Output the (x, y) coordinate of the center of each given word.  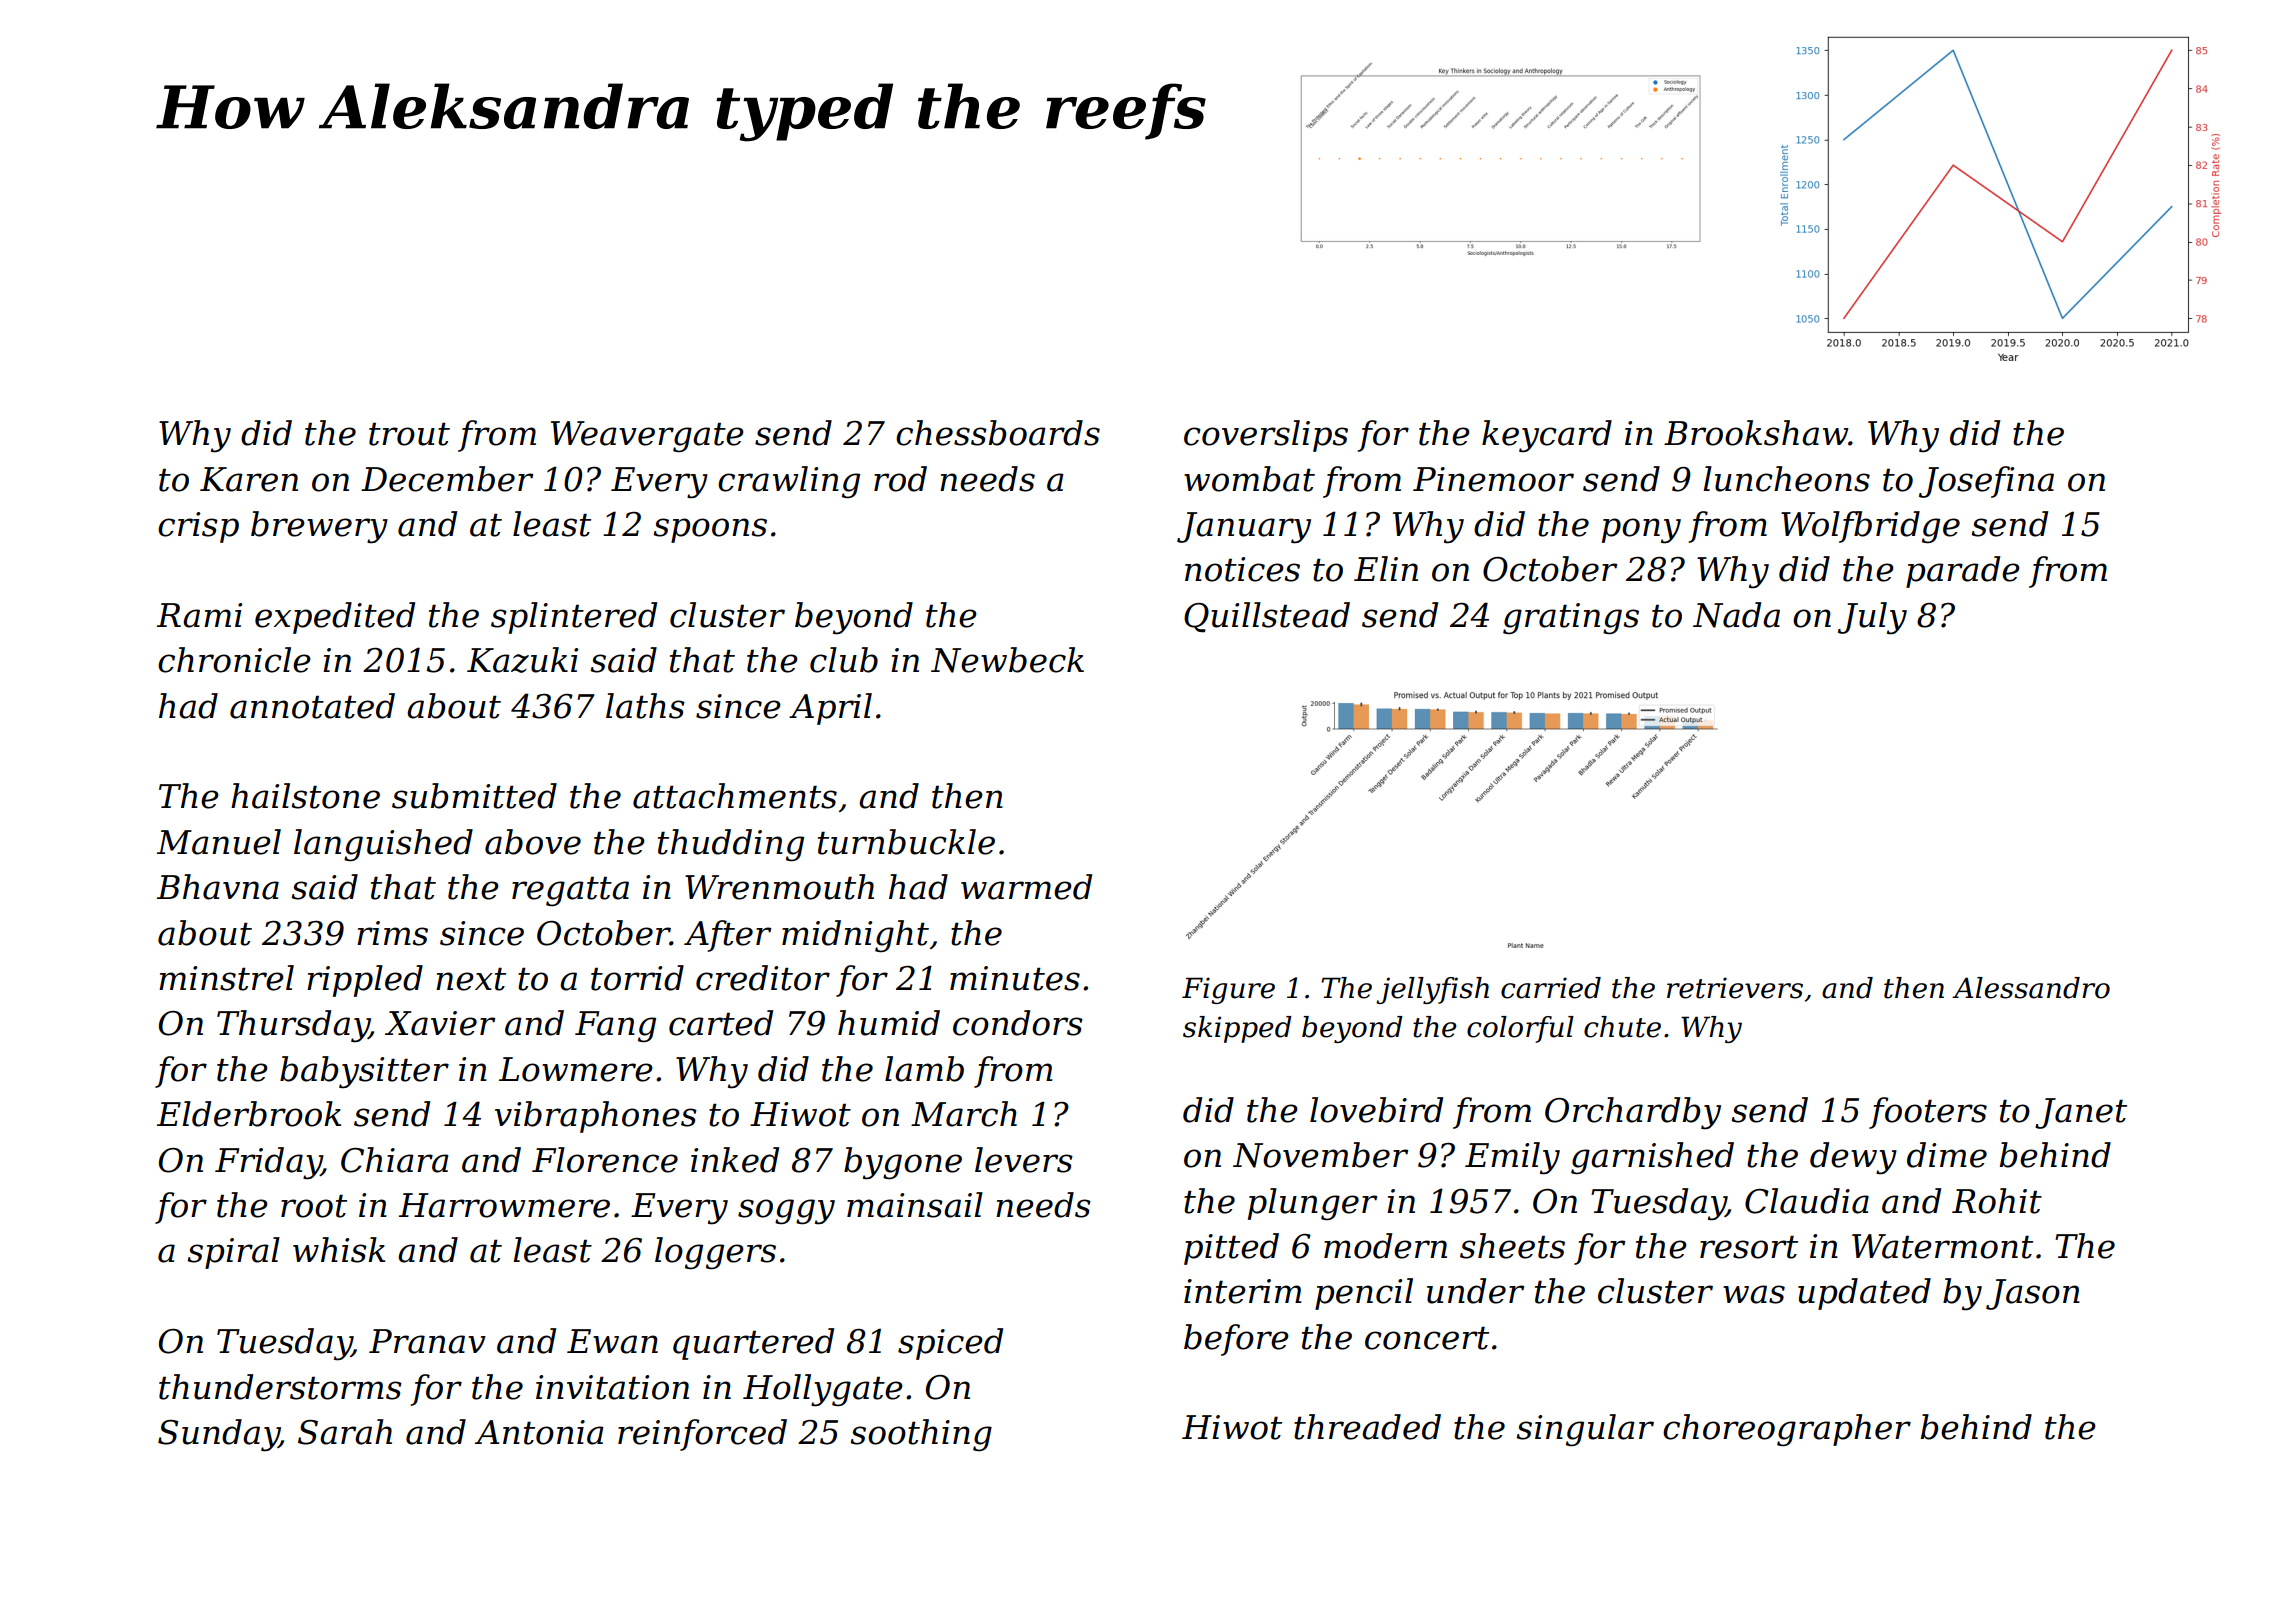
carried (1551, 988)
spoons (710, 530)
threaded (1367, 1427)
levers (1024, 1160)
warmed (1026, 887)
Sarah (345, 1432)
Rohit (1997, 1201)
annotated (312, 706)
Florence (605, 1160)
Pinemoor (1493, 479)
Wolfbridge (1870, 527)
